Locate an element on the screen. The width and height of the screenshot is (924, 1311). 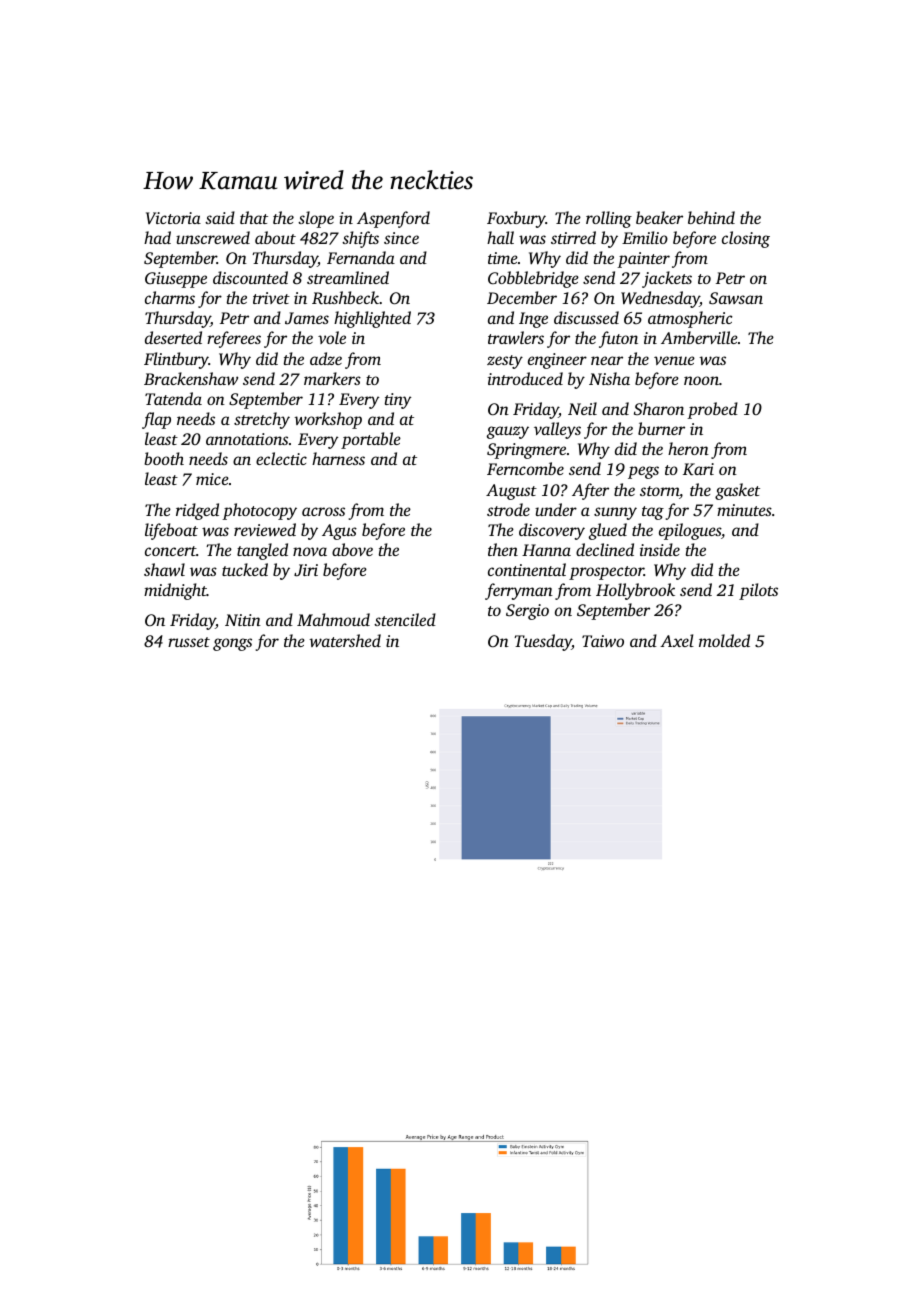
booth is located at coordinates (164, 458).
